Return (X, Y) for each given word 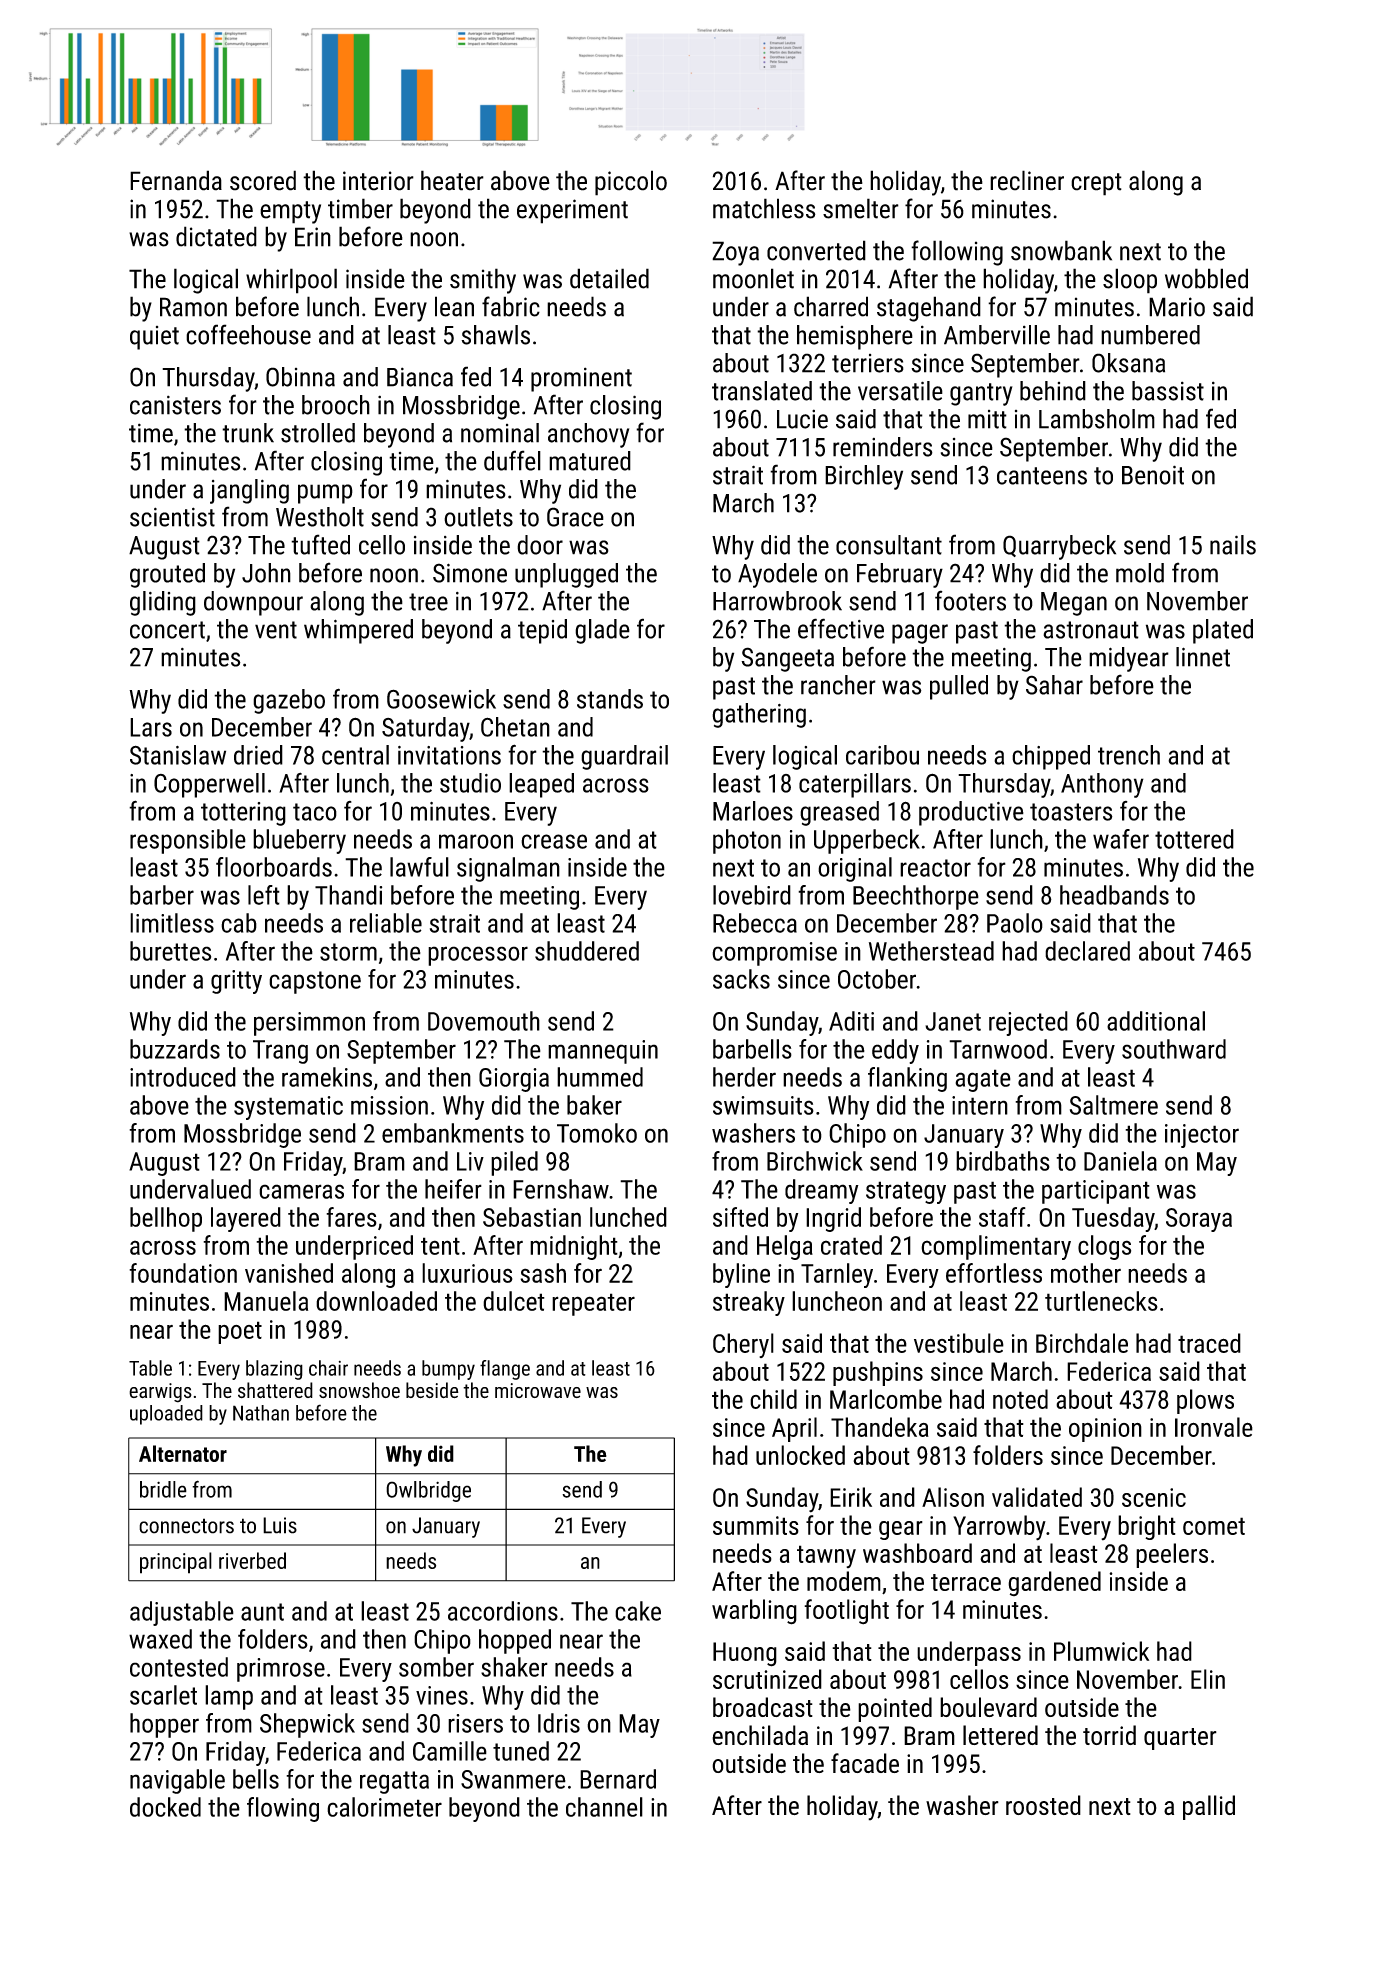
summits (756, 1525)
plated (1223, 631)
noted (1020, 1399)
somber (436, 1667)
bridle (163, 1489)
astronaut (1091, 630)
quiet (154, 338)
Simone (470, 573)
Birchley (864, 477)
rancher (838, 685)
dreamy (822, 1191)
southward (1174, 1049)
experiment (572, 211)
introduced (183, 1077)
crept (1096, 184)
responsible (188, 841)
